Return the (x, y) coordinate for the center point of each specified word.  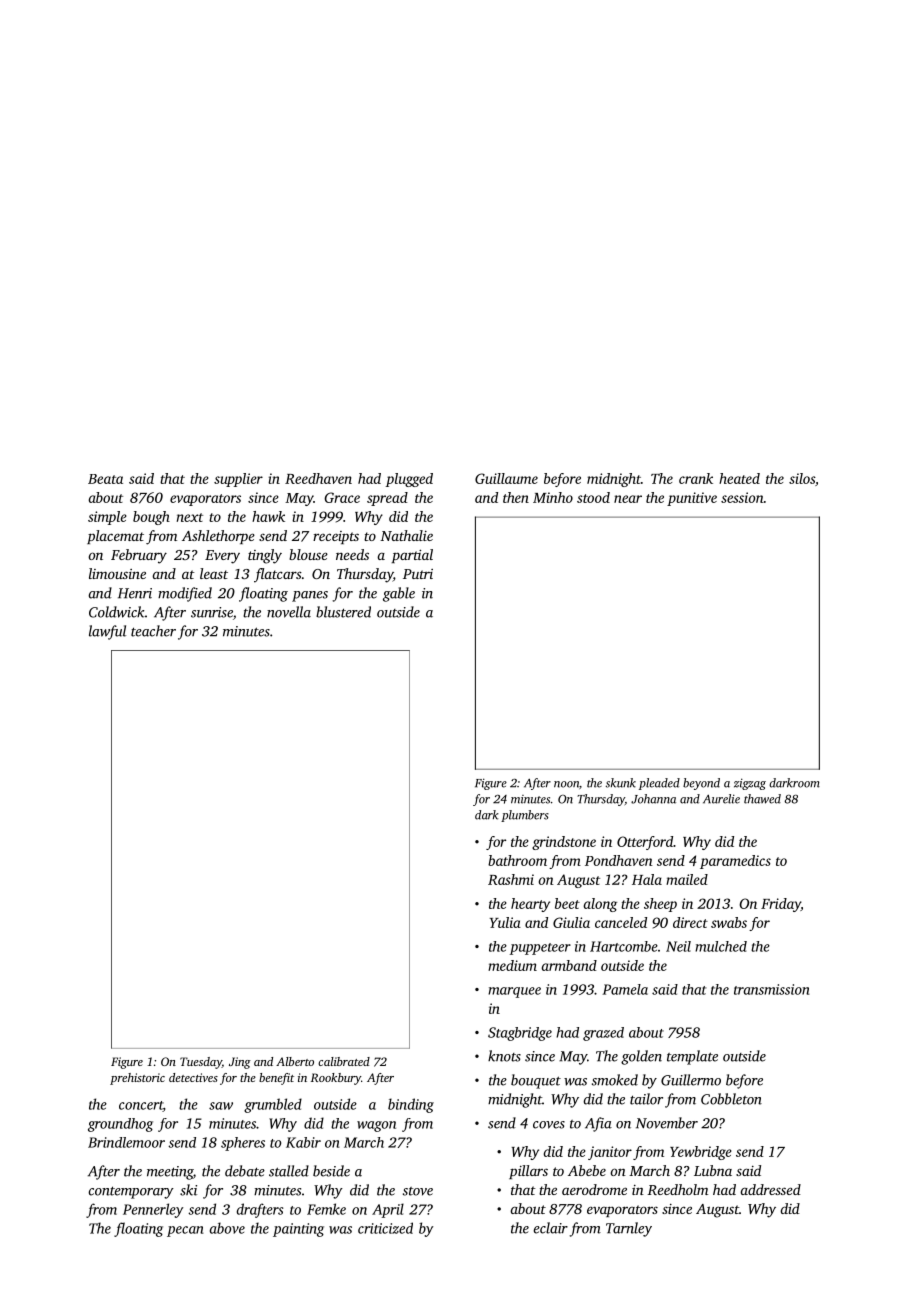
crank (696, 478)
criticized (385, 1228)
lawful (107, 632)
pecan (185, 1231)
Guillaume (506, 478)
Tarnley (629, 1229)
